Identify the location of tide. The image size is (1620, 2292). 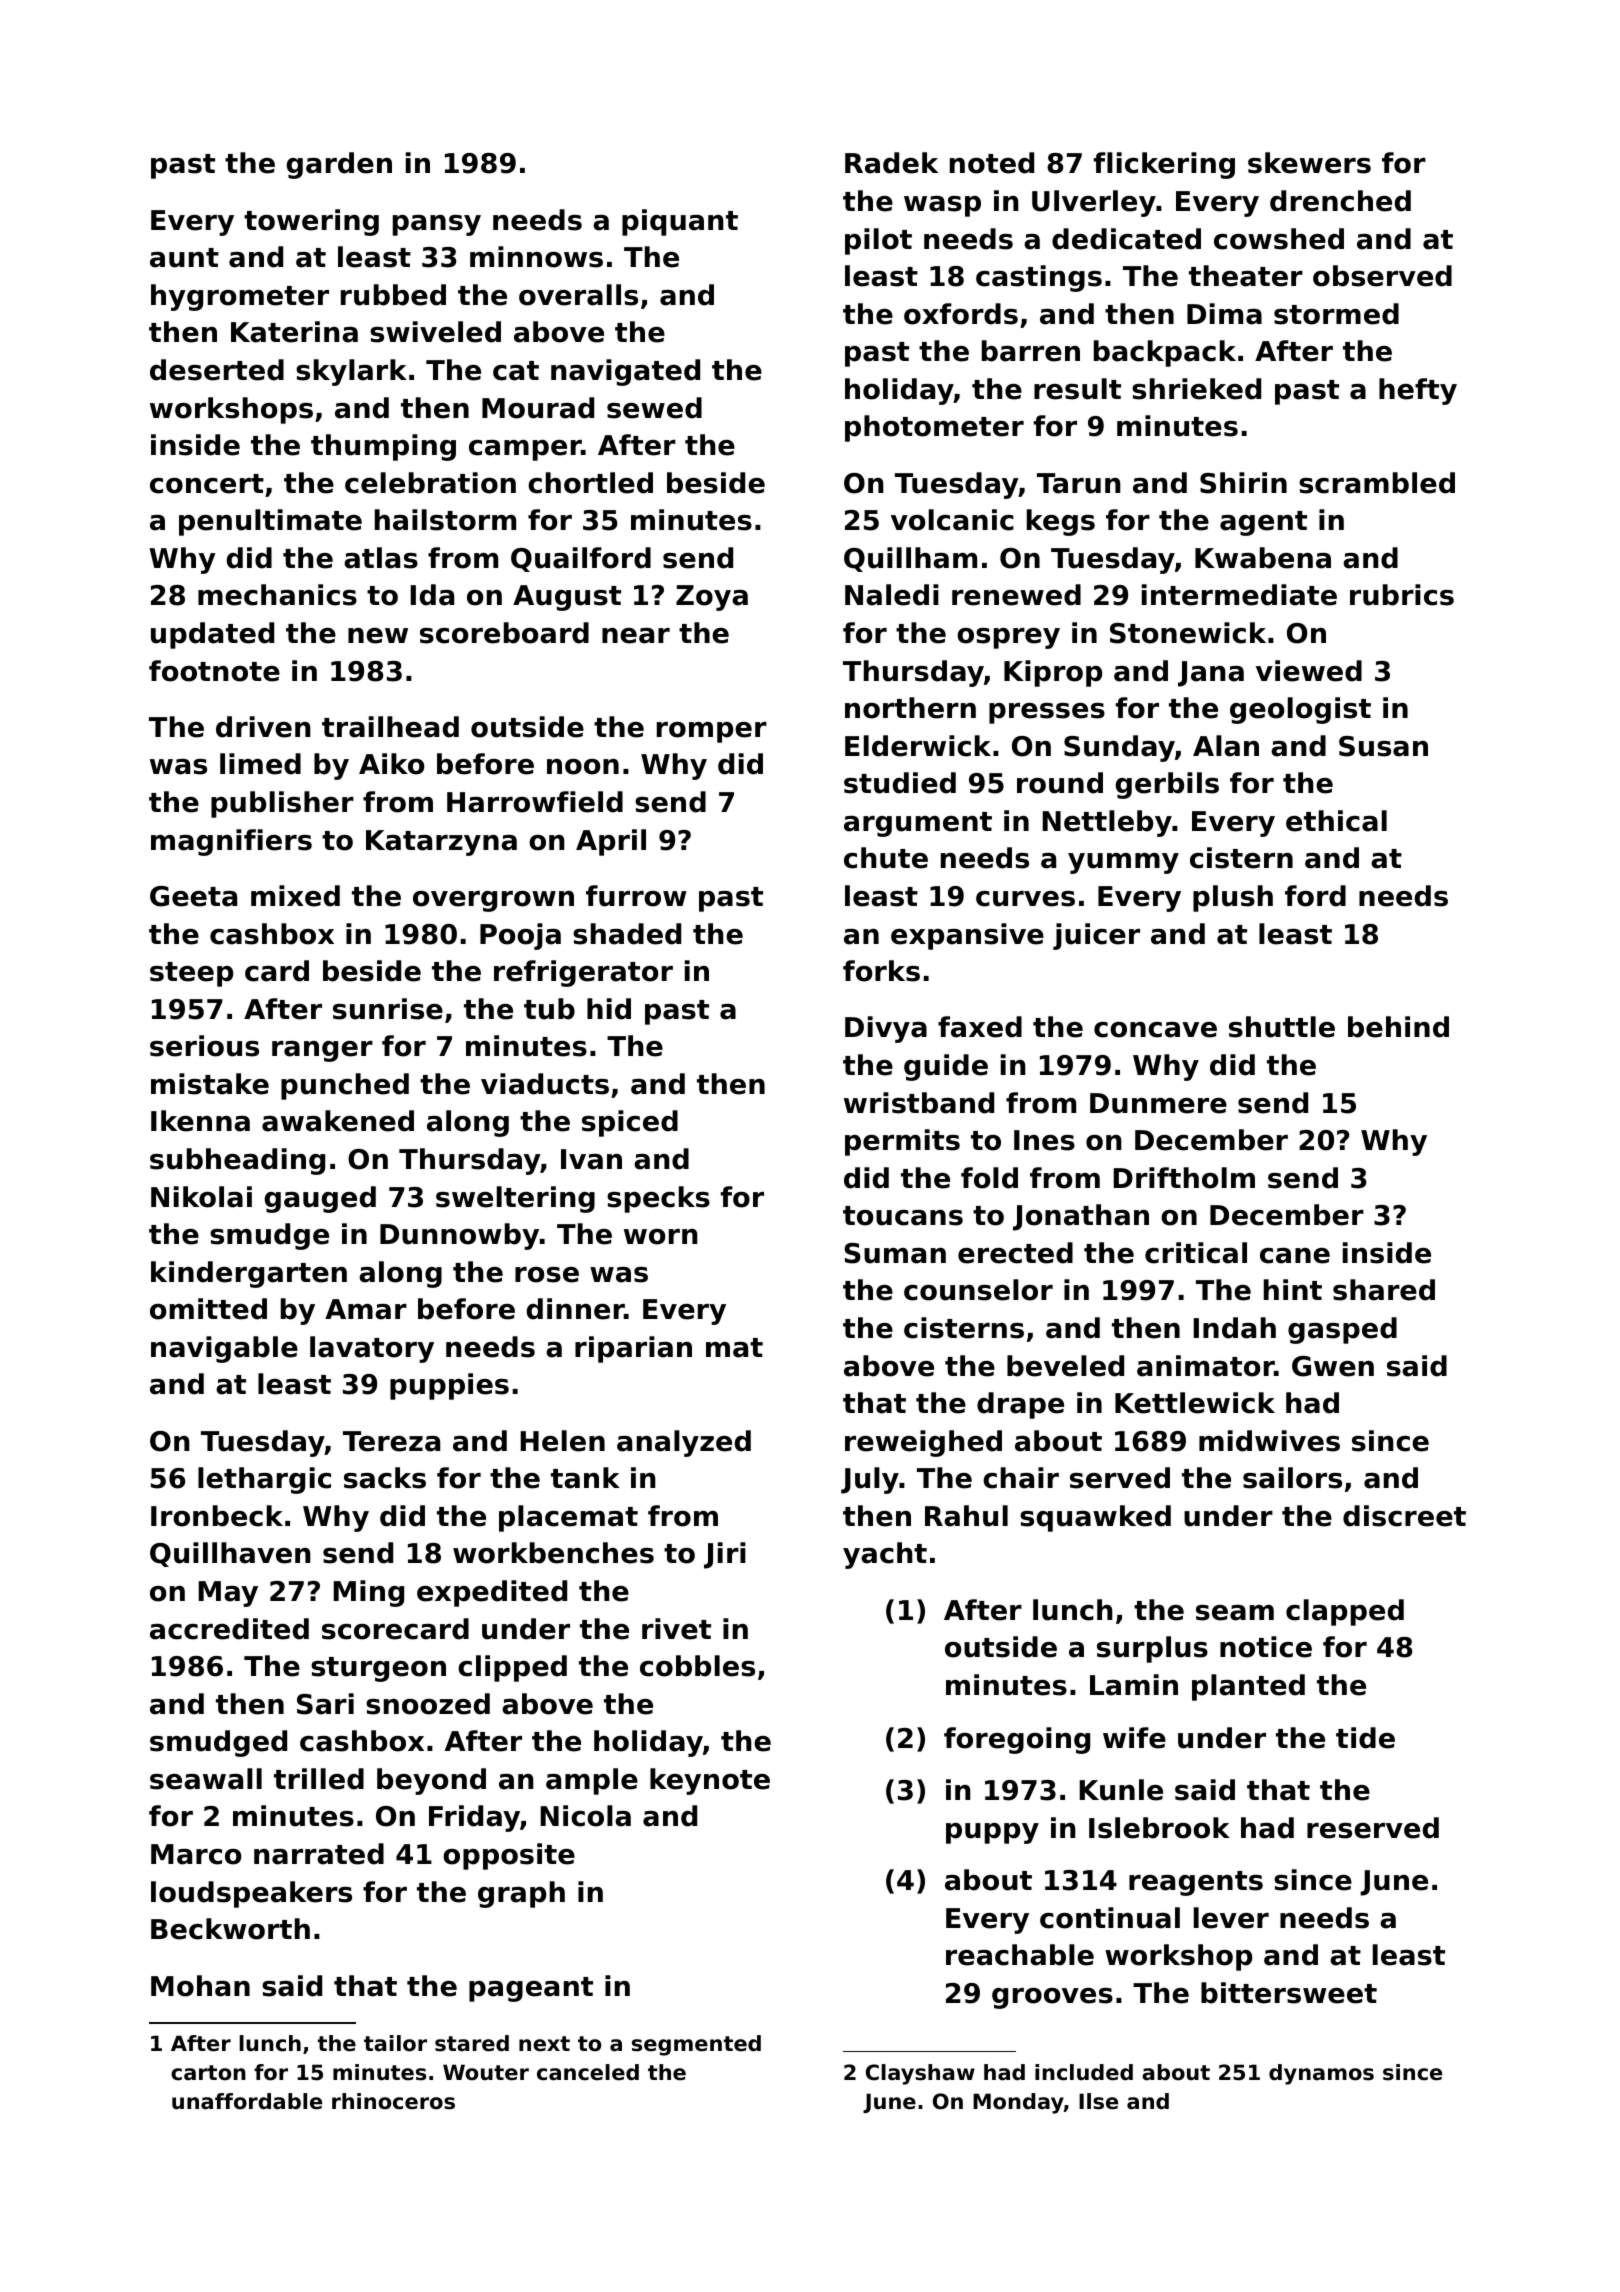
(1365, 1738).
